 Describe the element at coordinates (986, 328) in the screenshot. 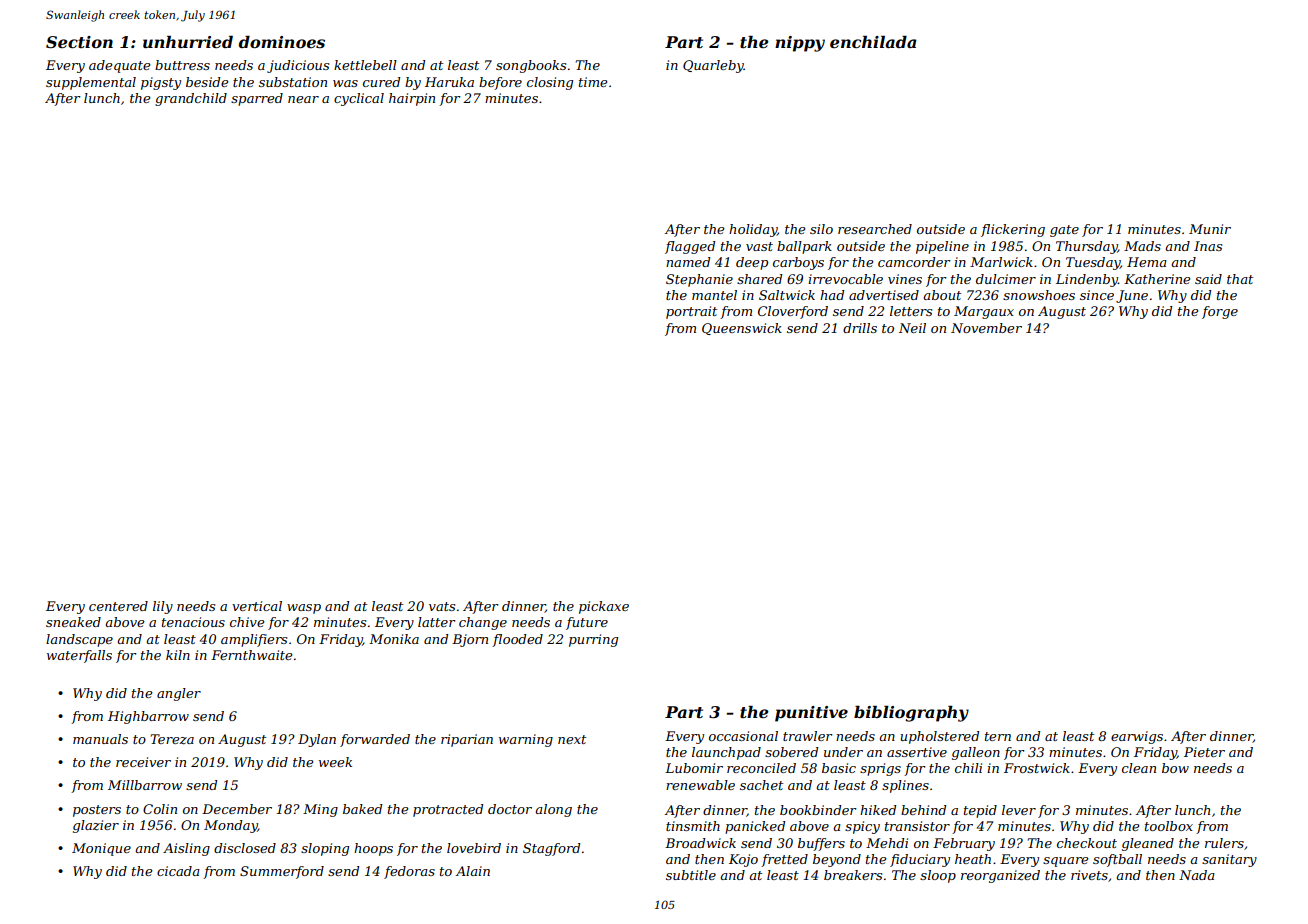

I see `November` at that location.
